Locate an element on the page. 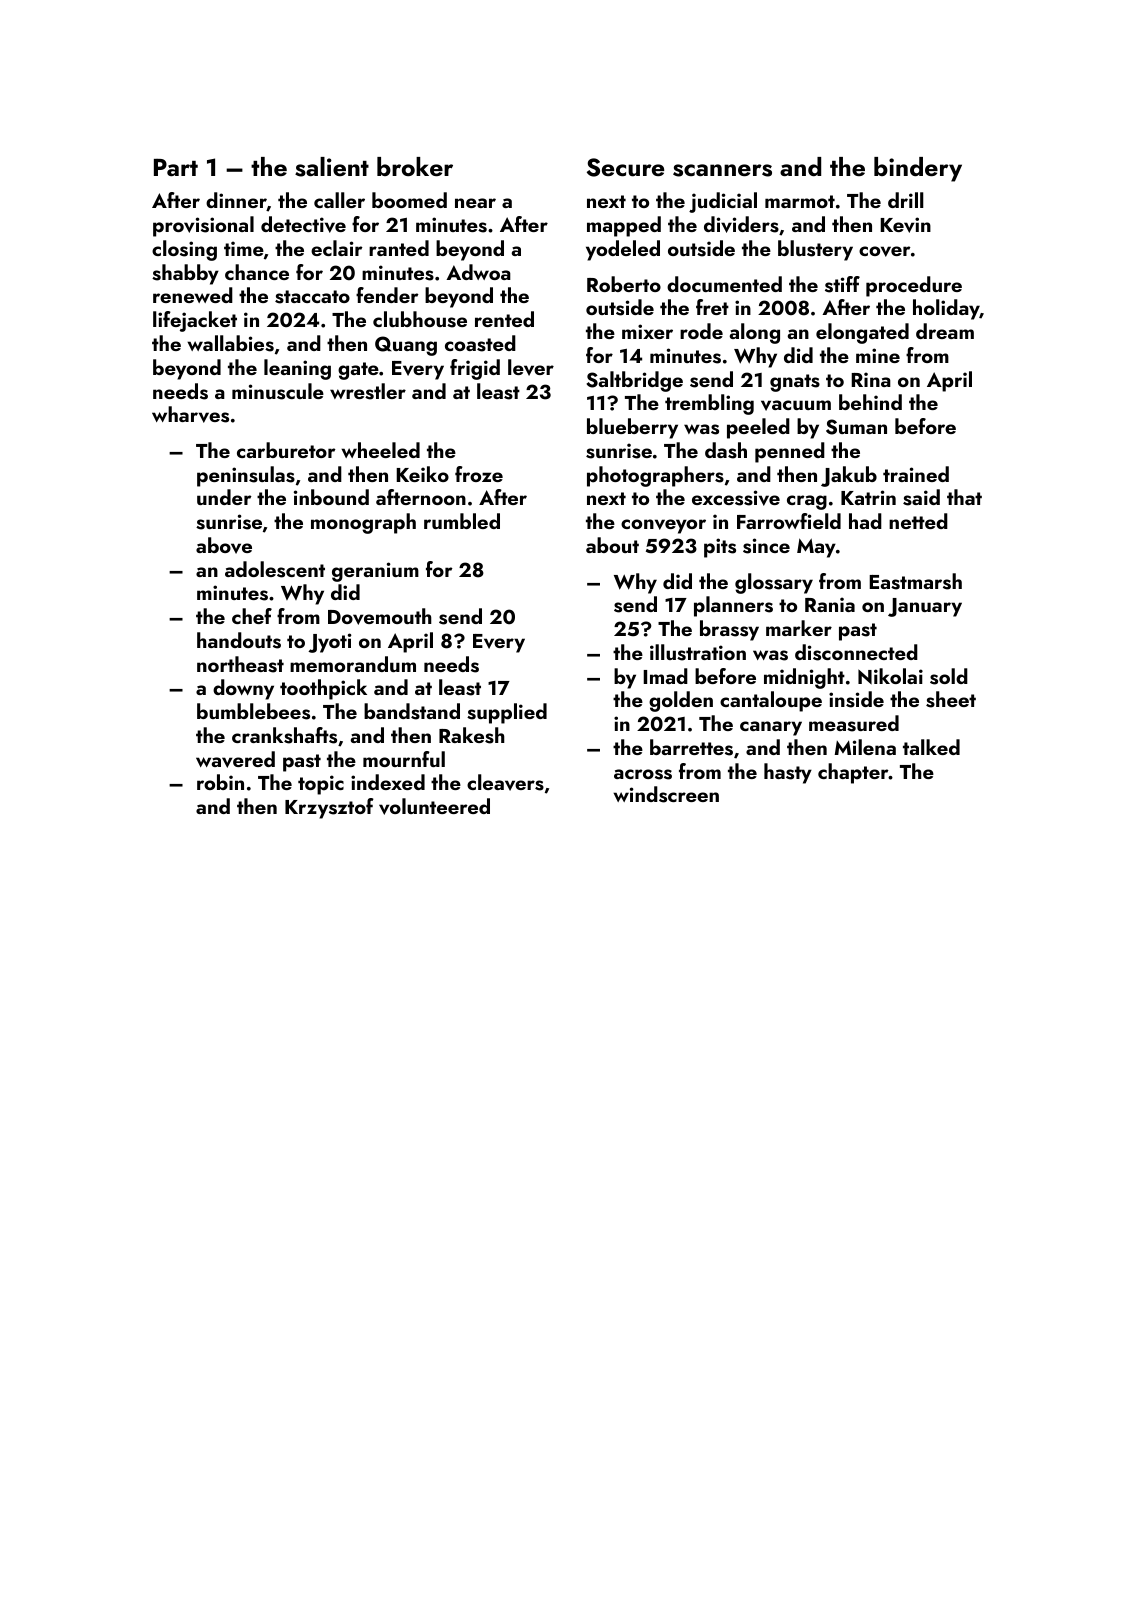  sold is located at coordinates (949, 676).
